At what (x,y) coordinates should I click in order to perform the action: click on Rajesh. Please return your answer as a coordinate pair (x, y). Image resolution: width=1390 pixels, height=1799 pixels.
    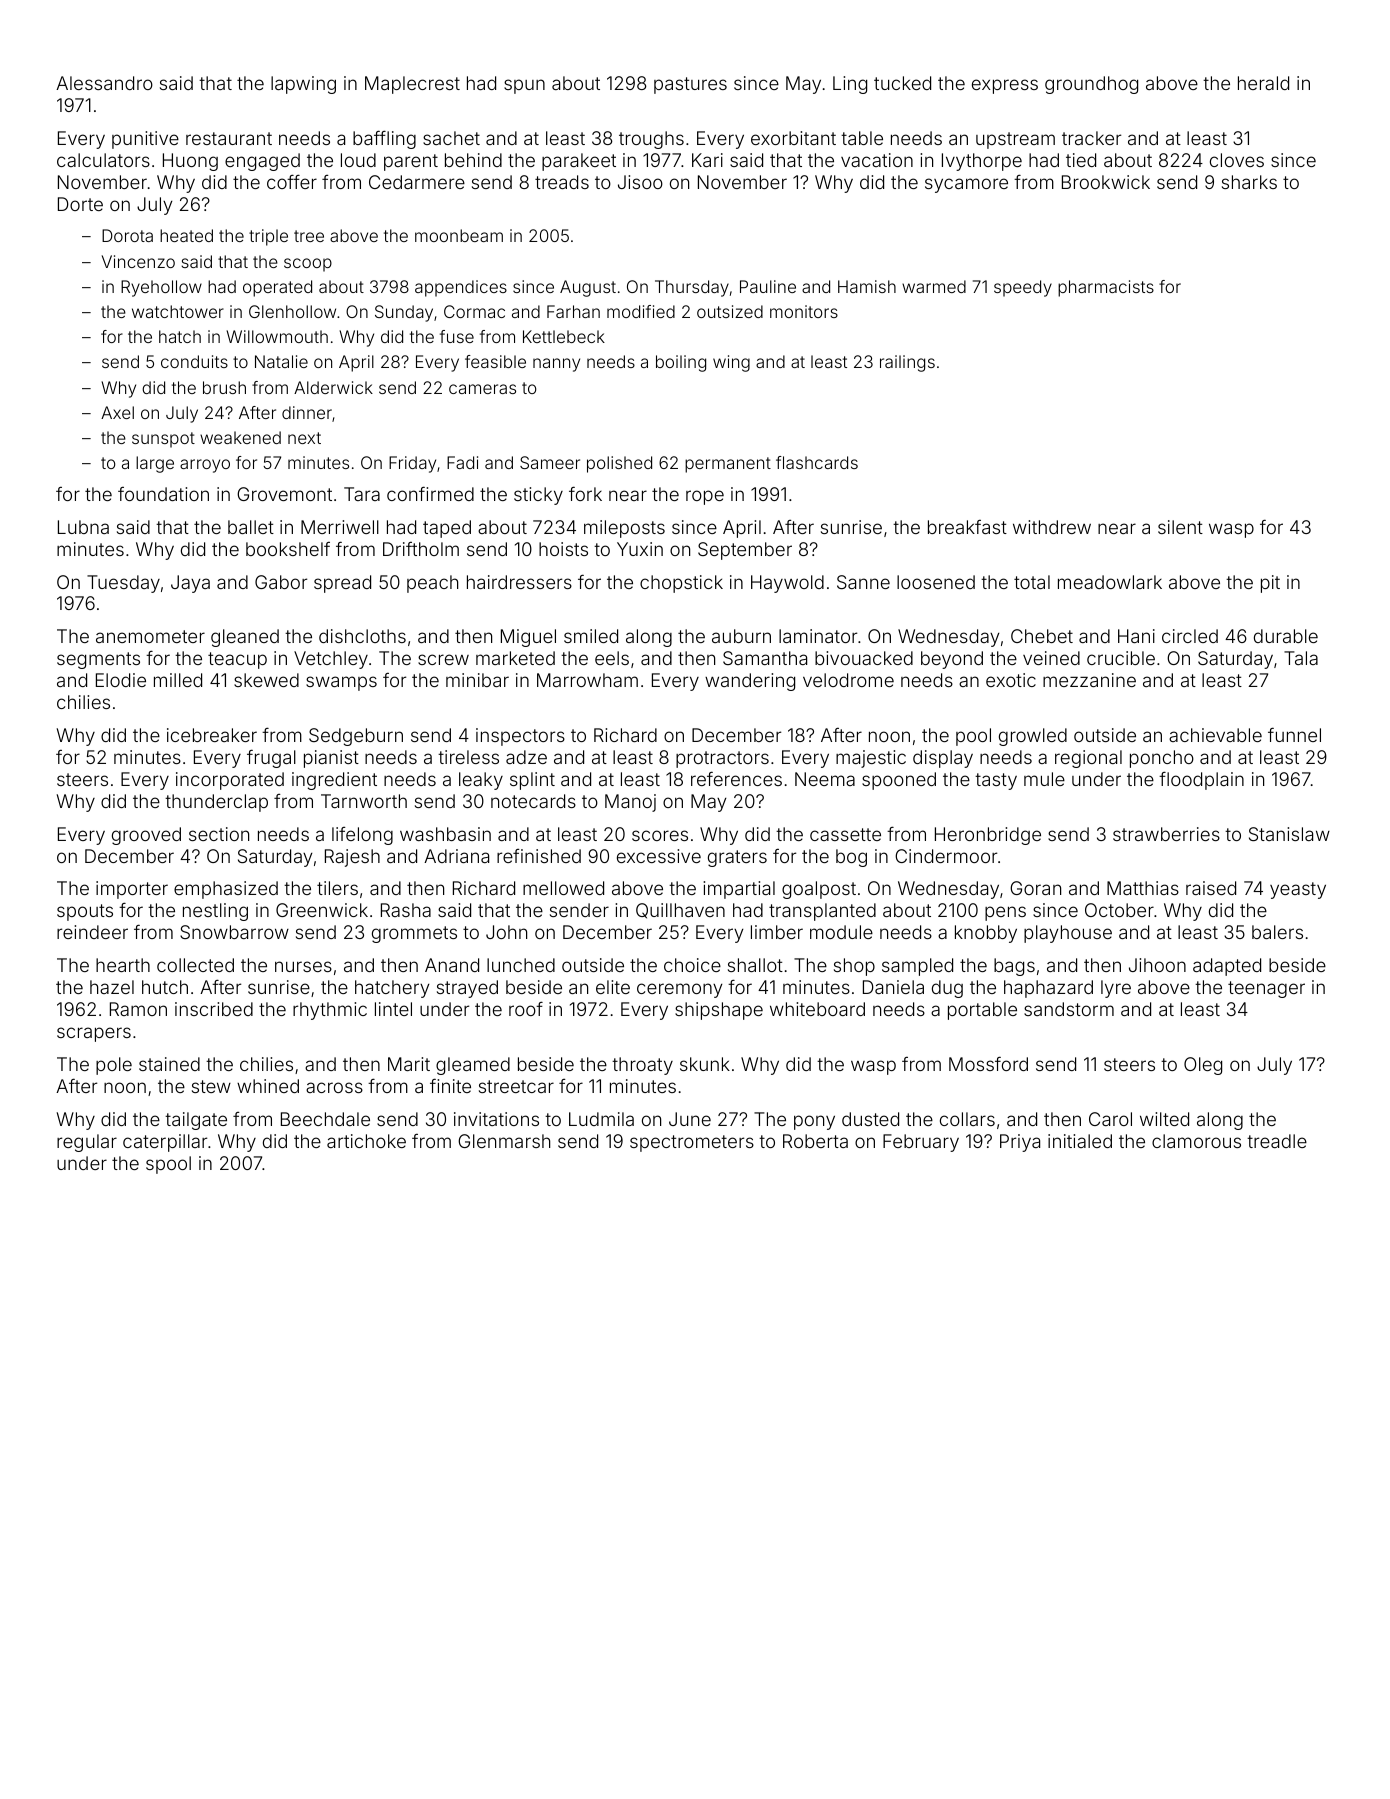
    Looking at the image, I should click on (352, 858).
